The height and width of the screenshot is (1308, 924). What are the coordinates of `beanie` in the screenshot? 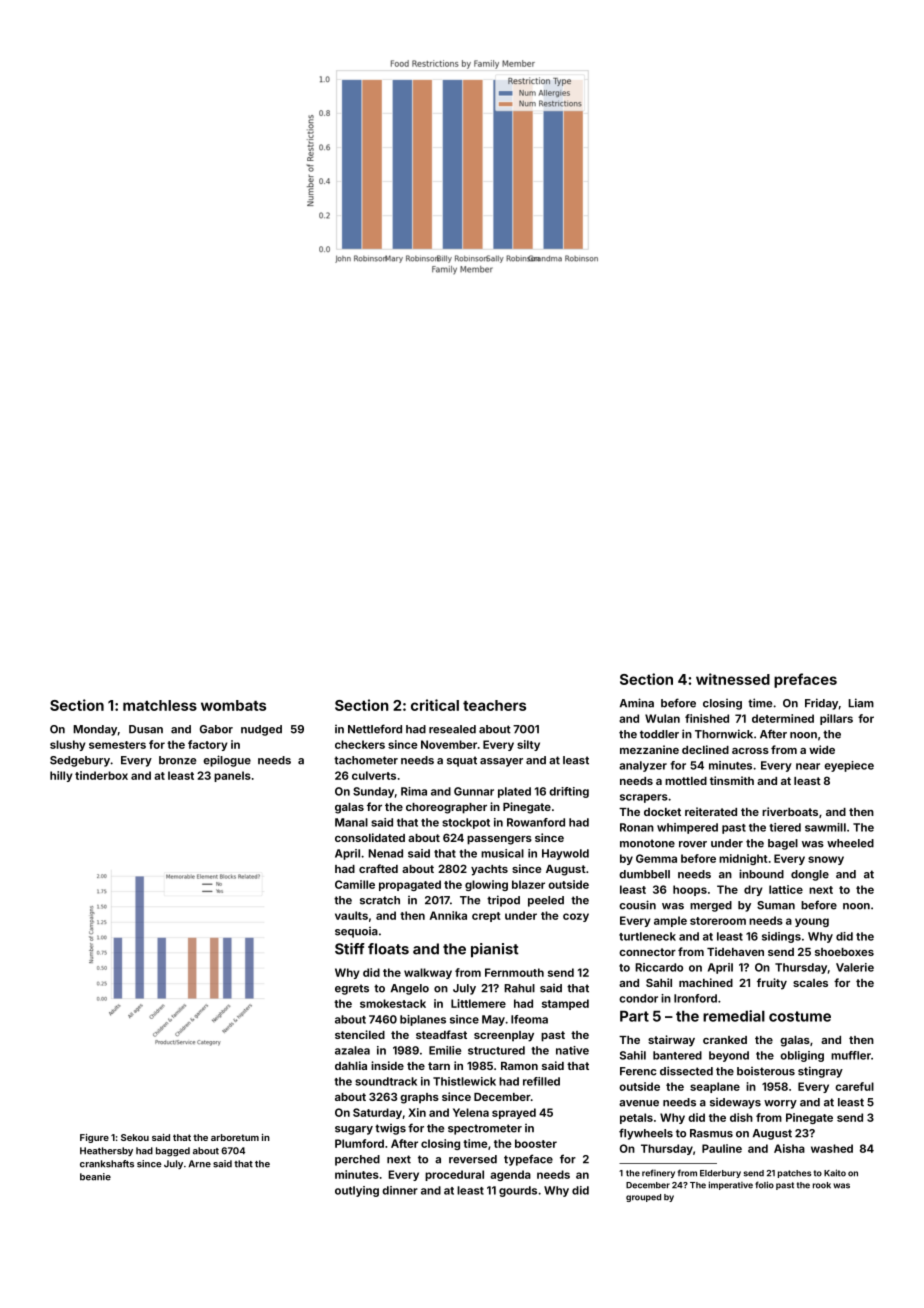 It's located at (95, 1177).
